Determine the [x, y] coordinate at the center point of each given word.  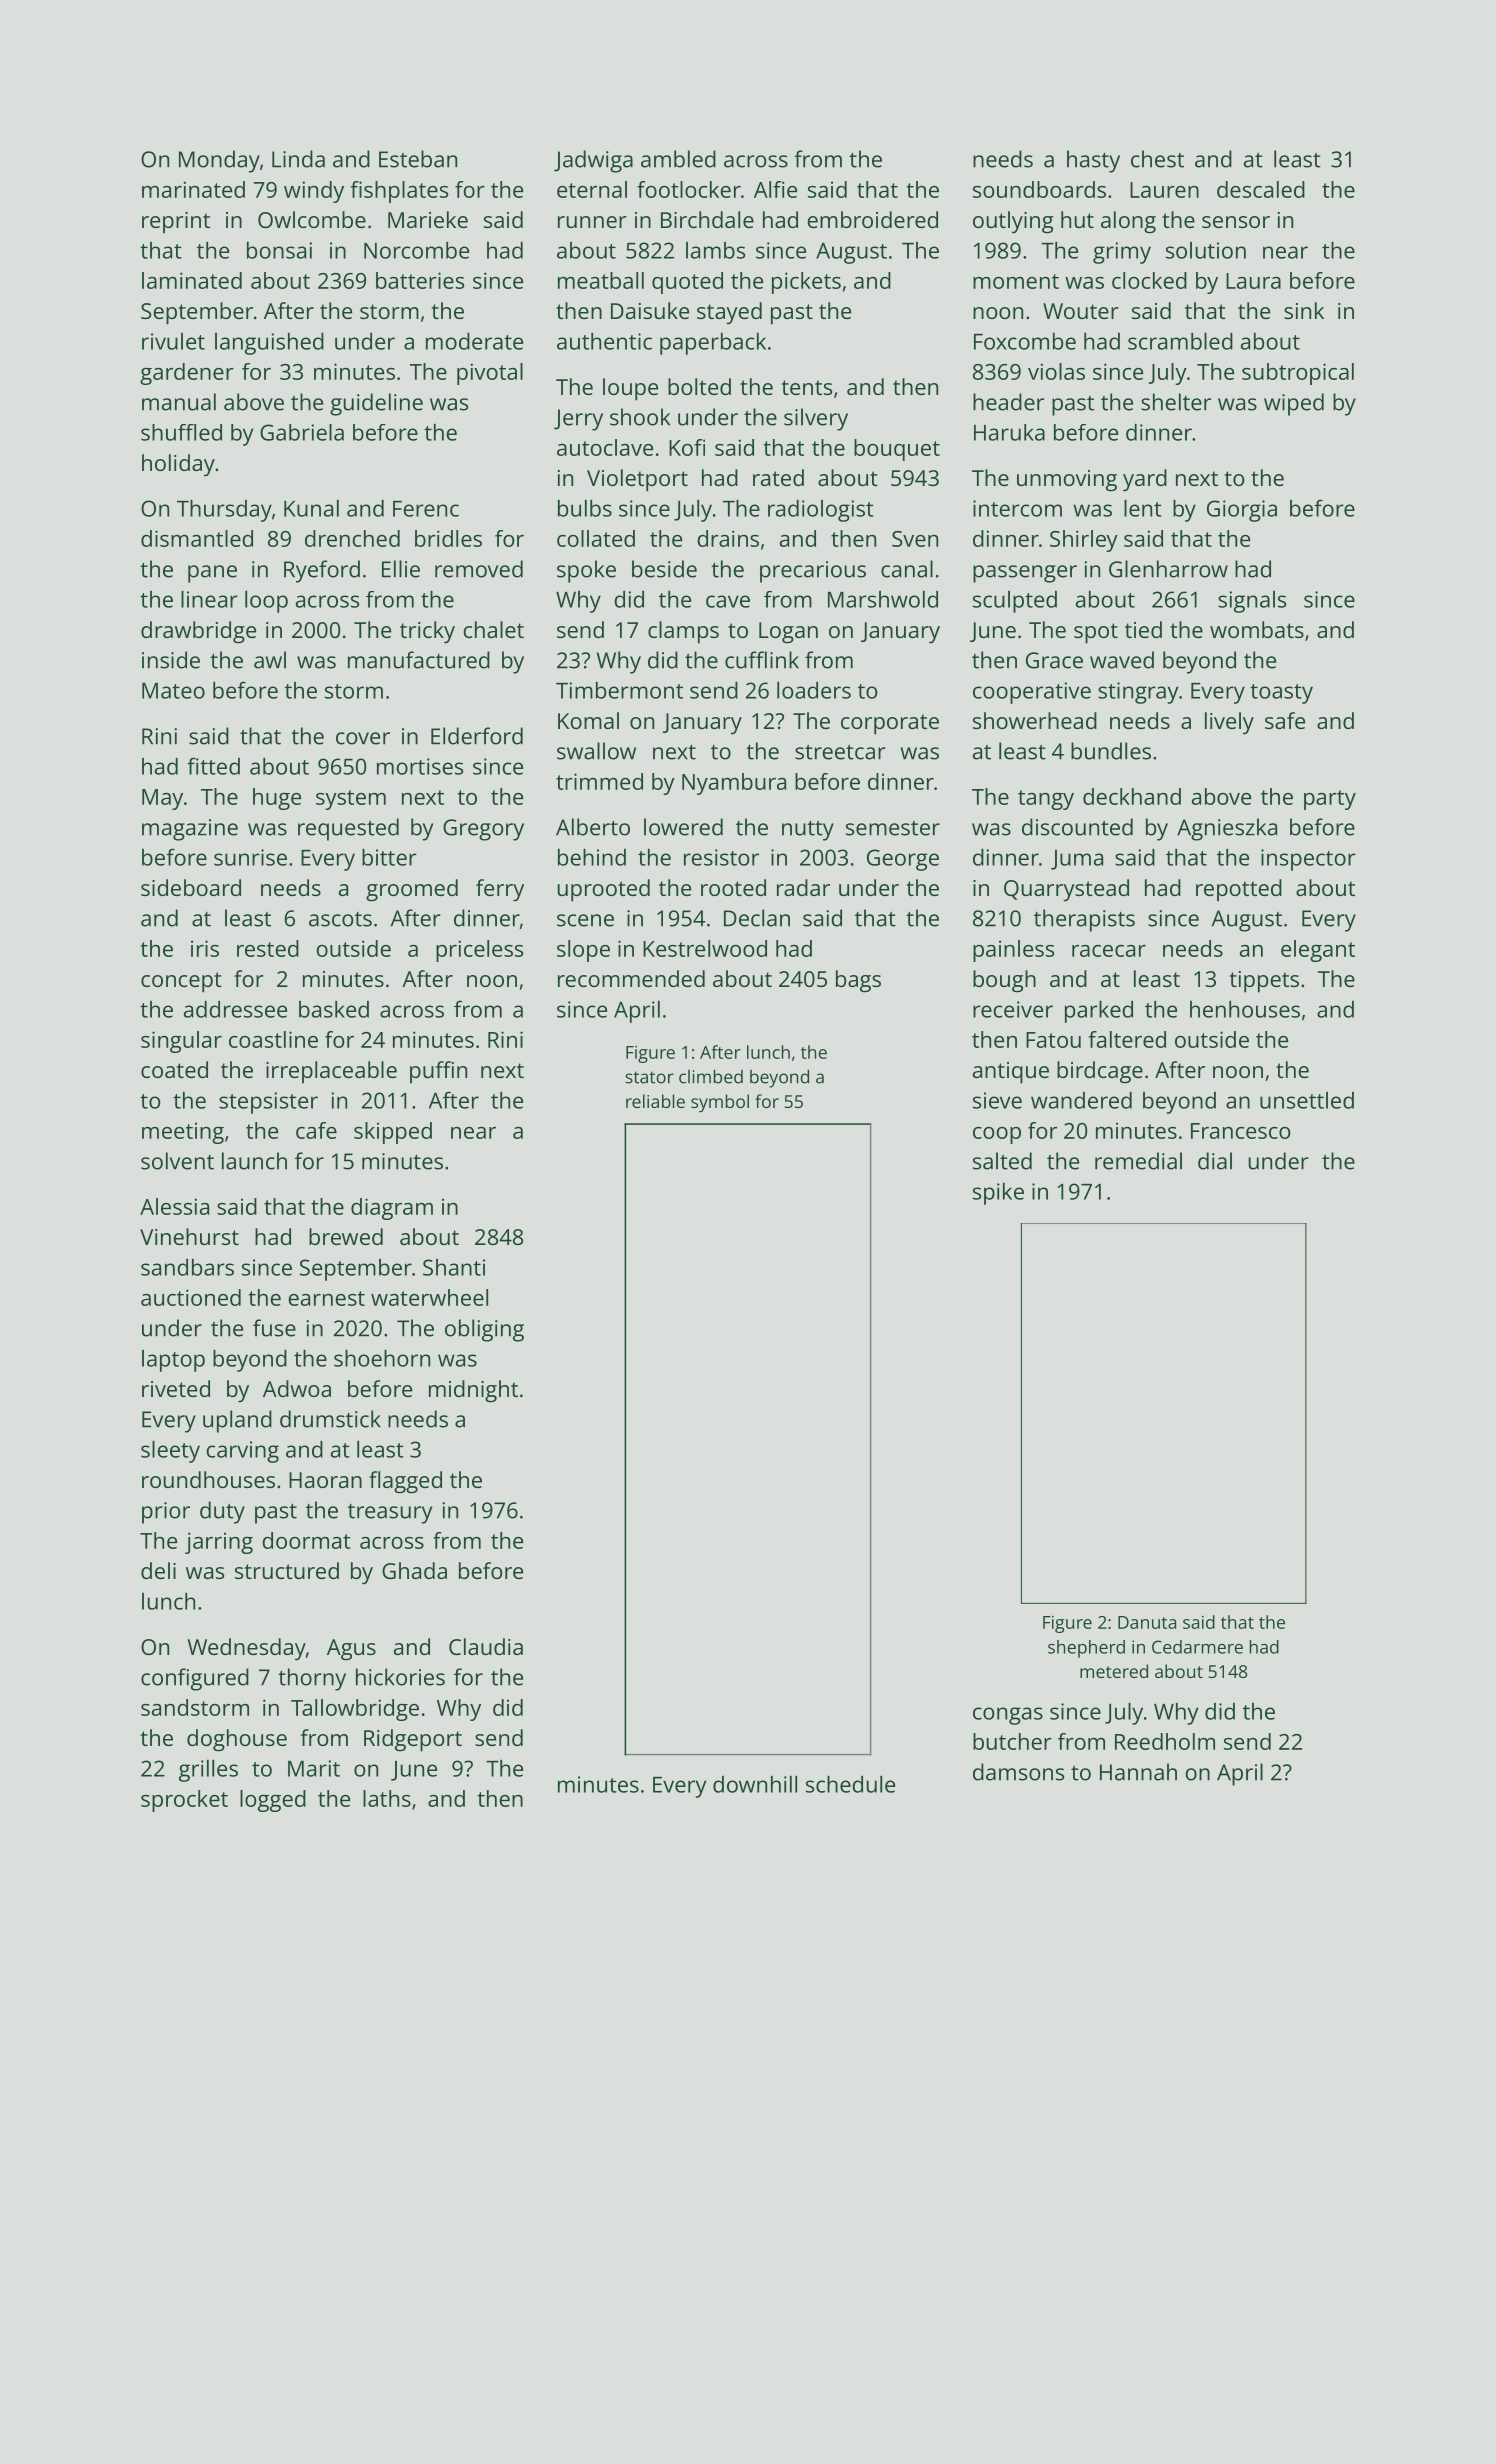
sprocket [184, 1801]
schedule [850, 1784]
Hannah [1138, 1772]
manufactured [419, 660]
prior [166, 1513]
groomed [412, 890]
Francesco [1240, 1131]
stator [649, 1077]
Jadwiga [593, 161]
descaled [1261, 189]
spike [998, 1194]
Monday [219, 161]
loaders [814, 690]
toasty [1281, 694]
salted [1002, 1161]
